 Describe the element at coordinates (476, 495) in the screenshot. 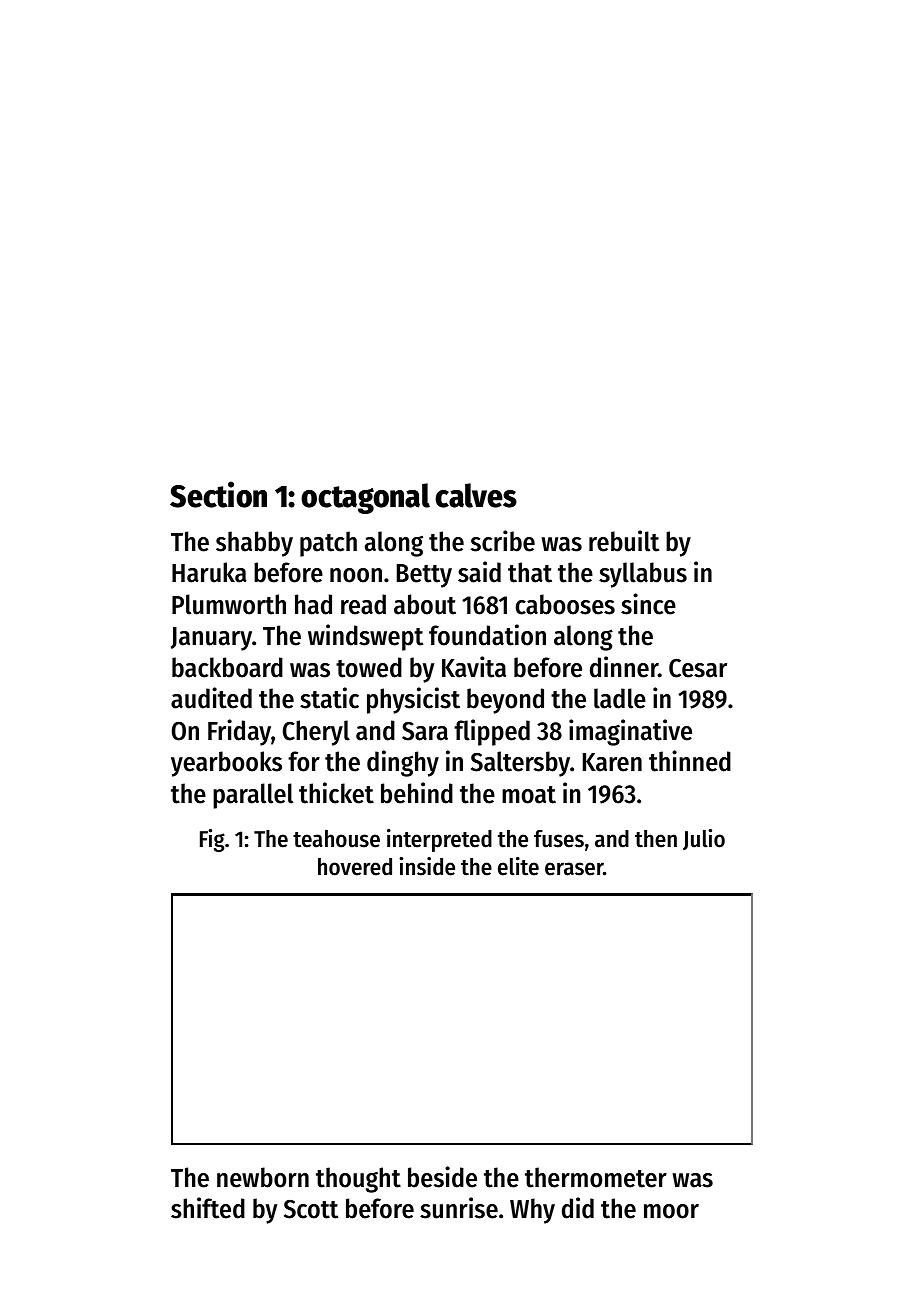

I see `calves` at that location.
